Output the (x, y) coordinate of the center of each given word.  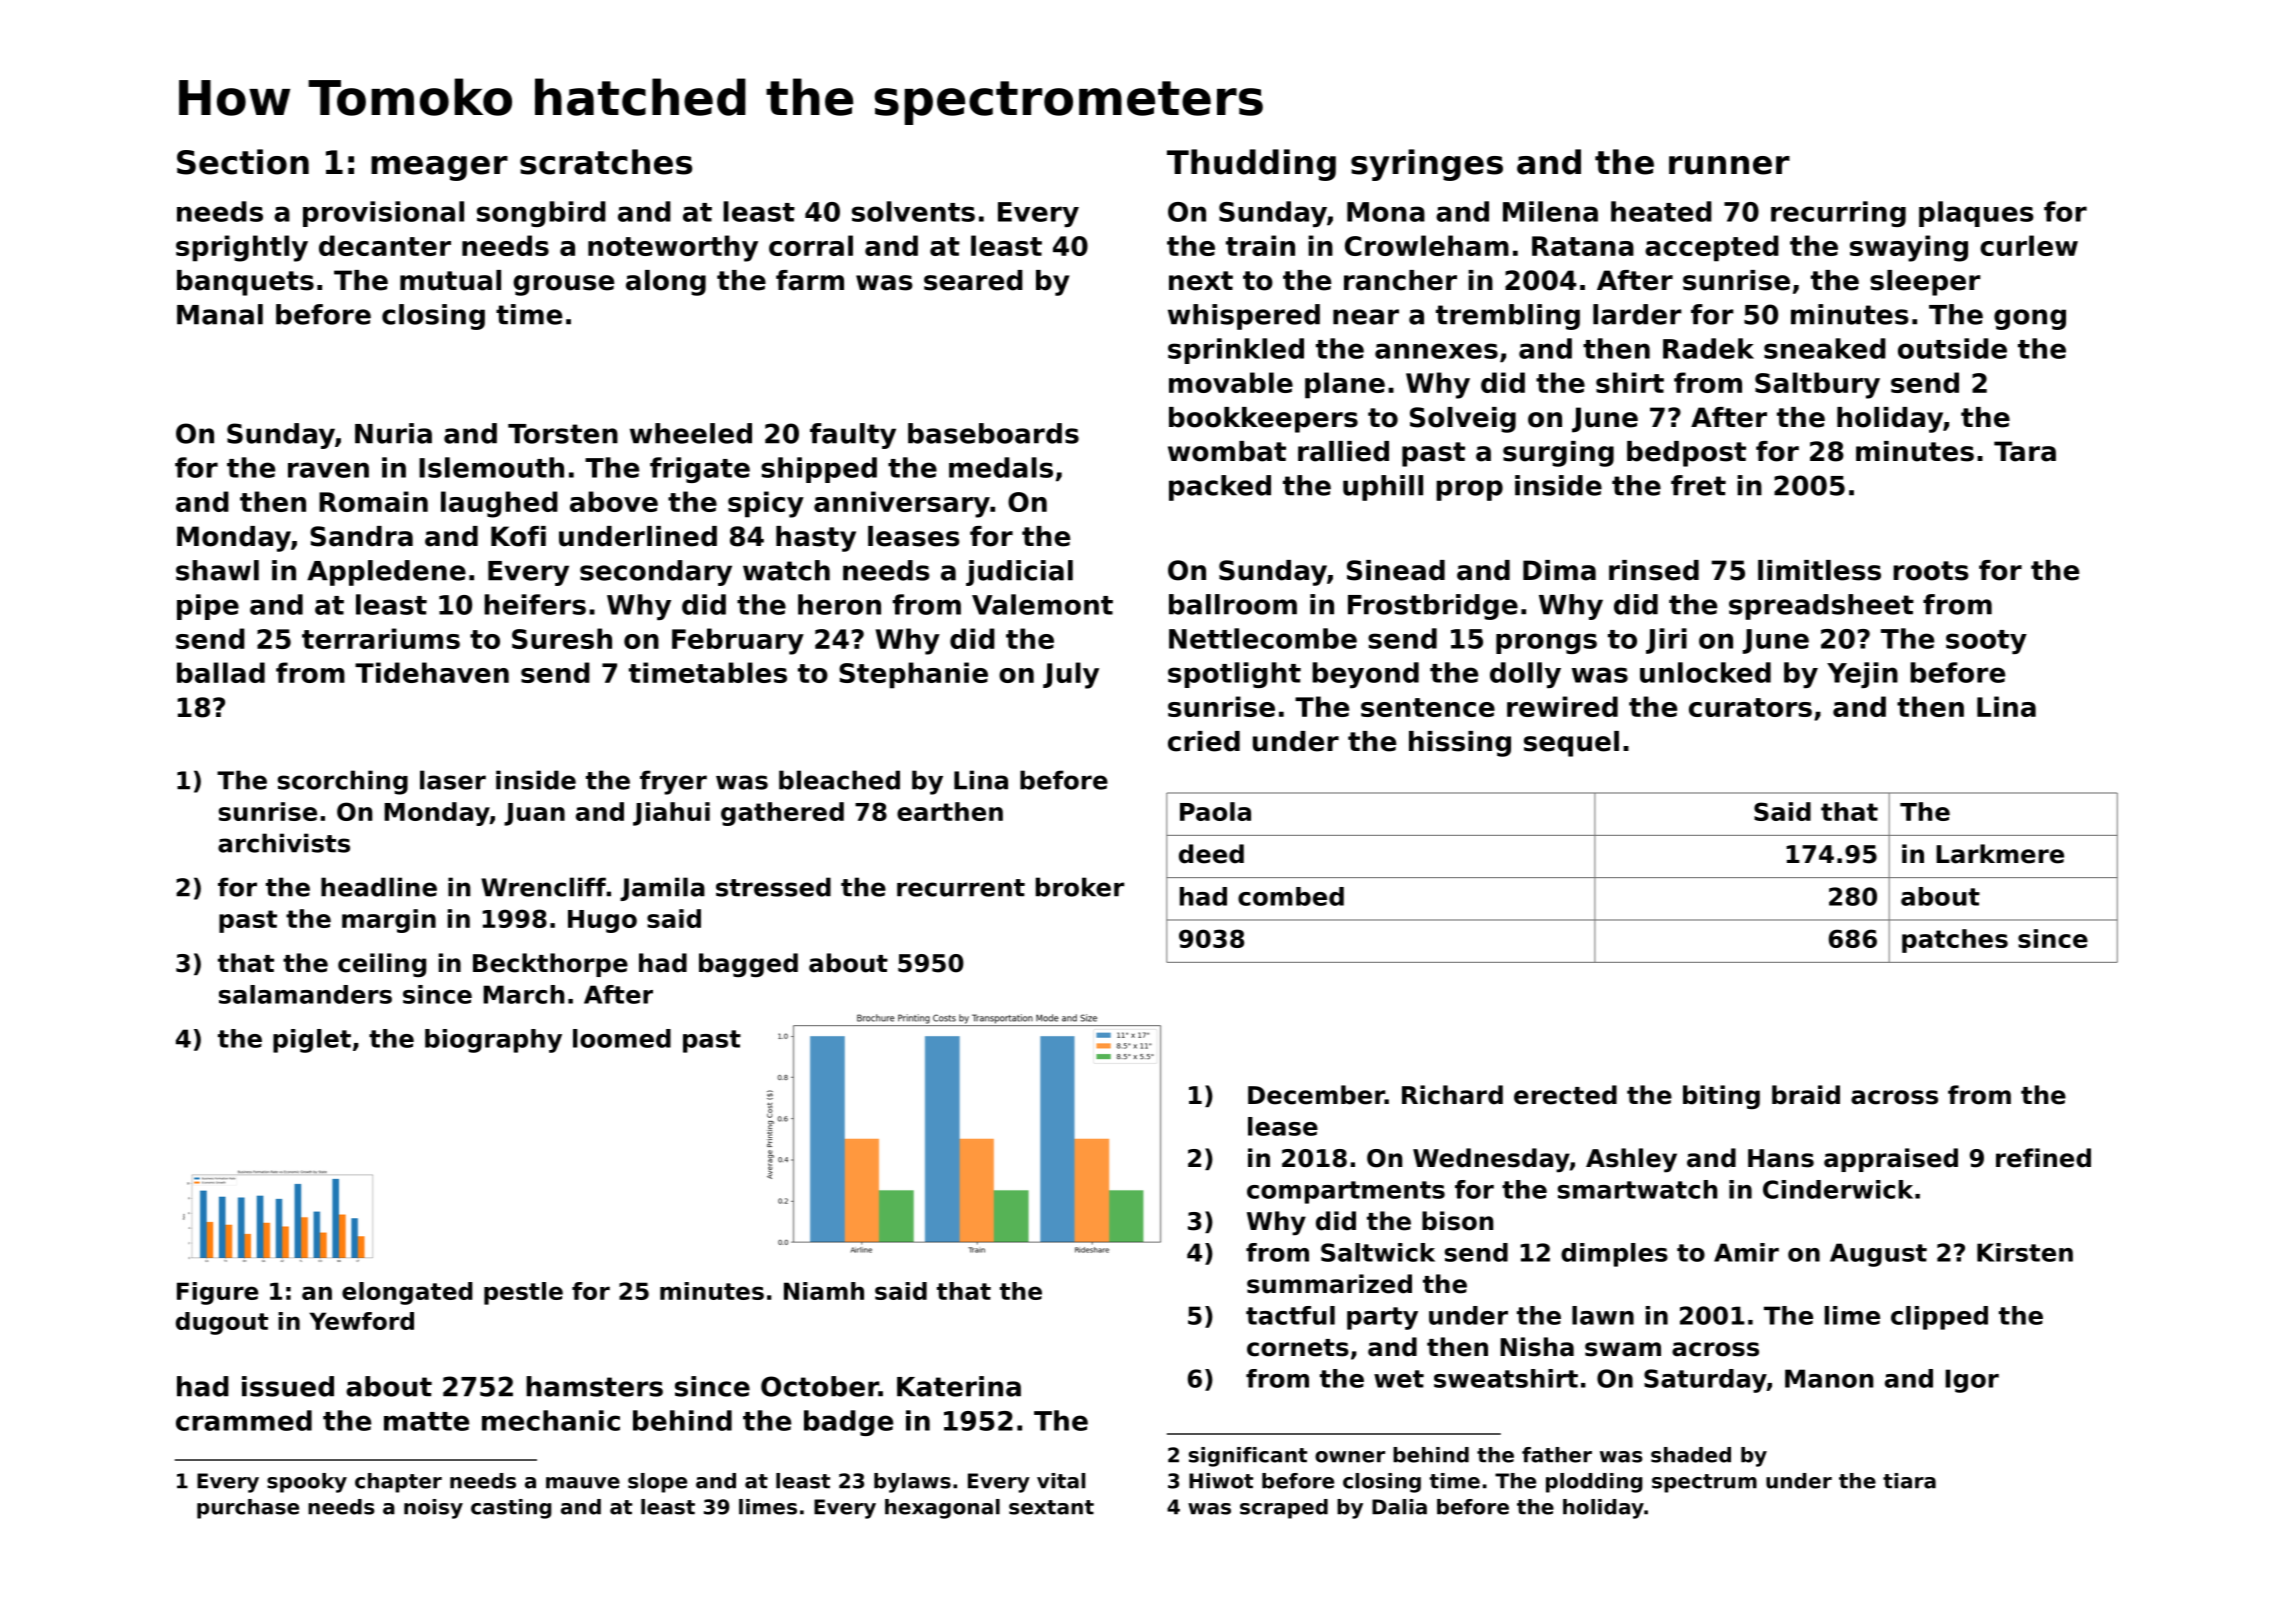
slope (657, 1483)
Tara (2025, 451)
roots (1931, 571)
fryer (673, 782)
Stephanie (913, 675)
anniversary (902, 504)
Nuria (393, 433)
